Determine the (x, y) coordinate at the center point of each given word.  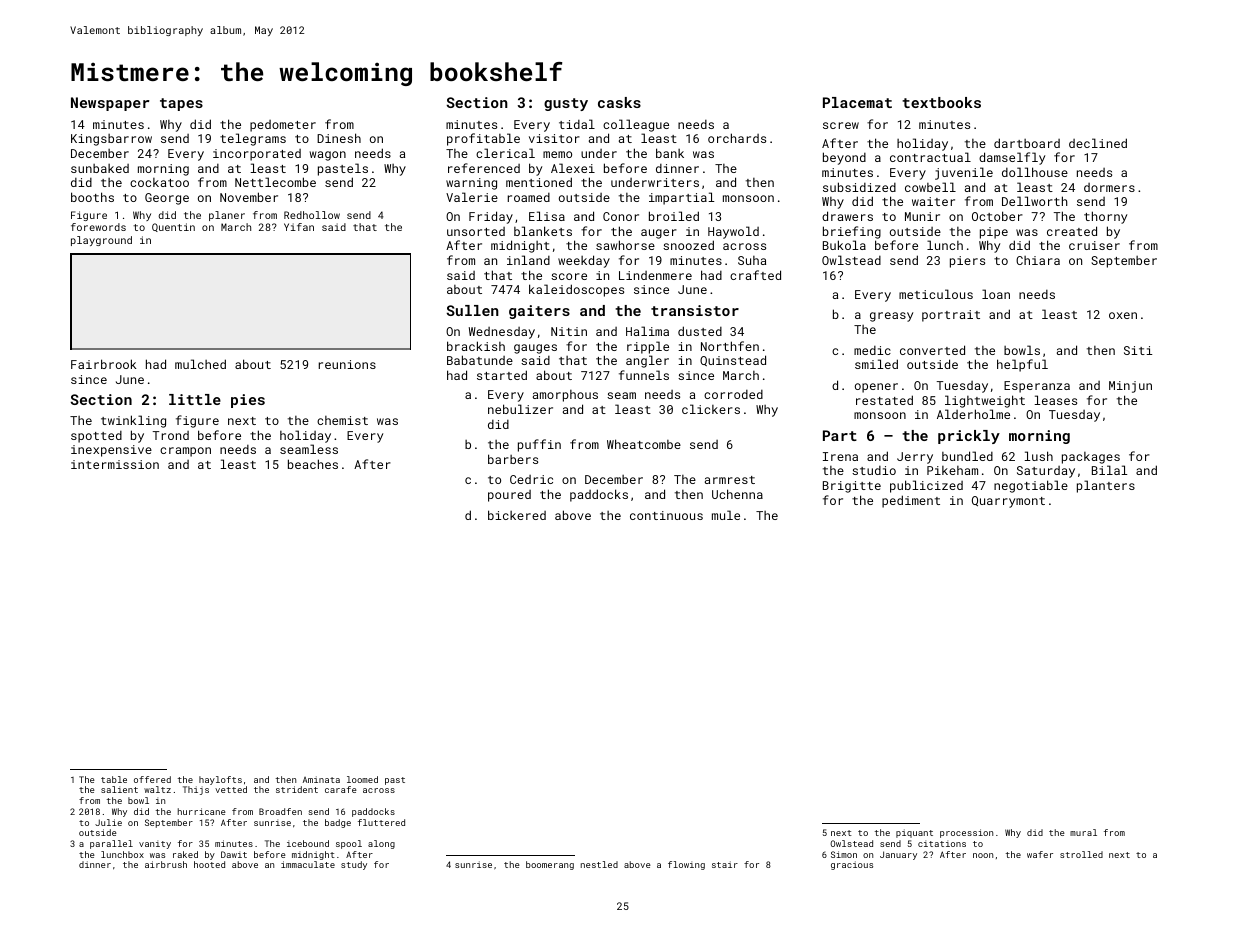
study (354, 865)
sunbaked (100, 168)
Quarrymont (1008, 502)
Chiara (1038, 260)
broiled (674, 216)
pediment (911, 501)
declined (1098, 143)
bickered (517, 515)
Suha (752, 260)
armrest (730, 480)
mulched (200, 364)
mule (726, 515)
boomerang (550, 865)
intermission (115, 464)
